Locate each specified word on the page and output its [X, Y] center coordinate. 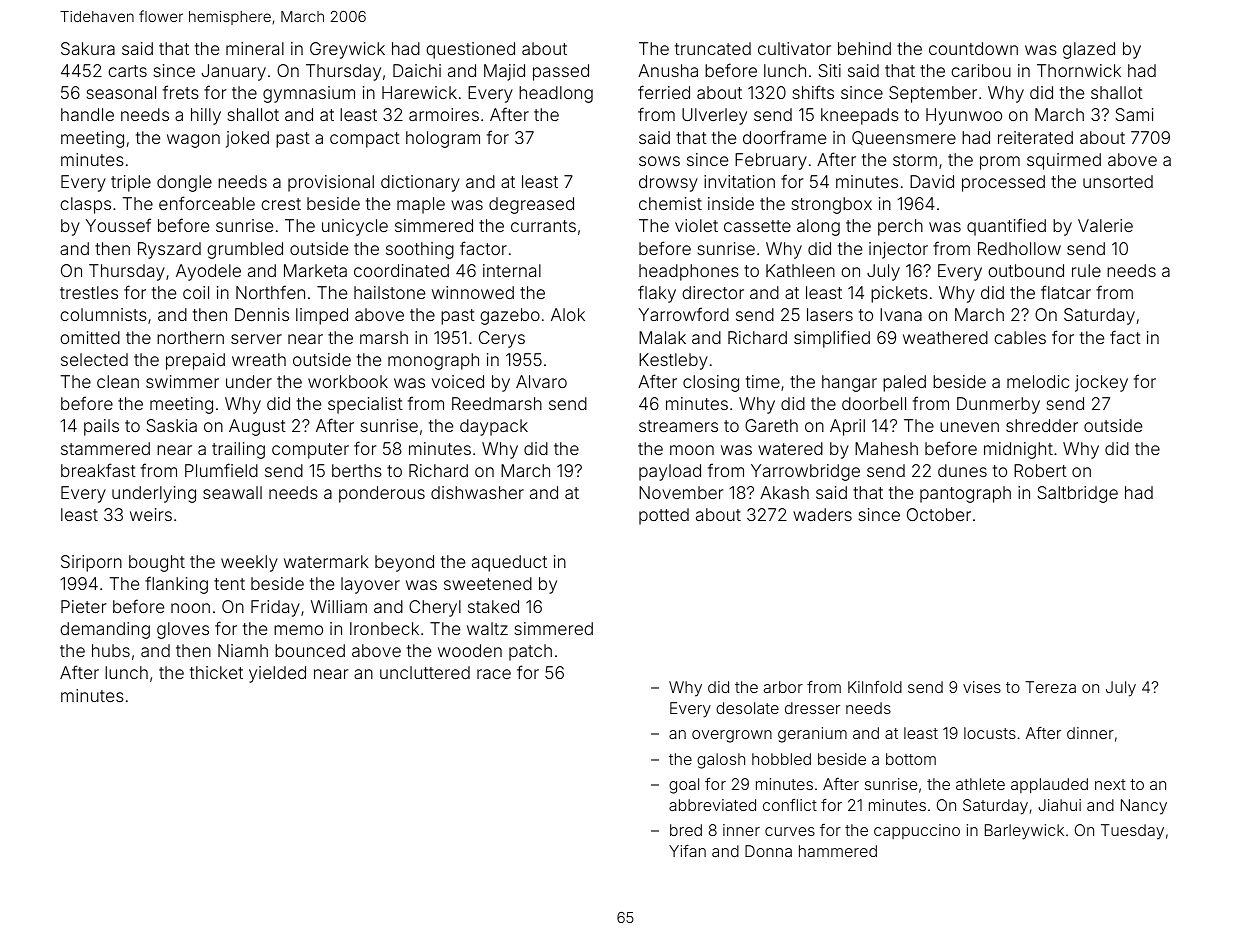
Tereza [1050, 687]
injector [898, 250]
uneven [969, 427]
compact [365, 140]
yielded [277, 674]
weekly [249, 563]
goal [684, 786]
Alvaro [541, 381]
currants [543, 226]
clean [118, 381]
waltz [487, 628]
